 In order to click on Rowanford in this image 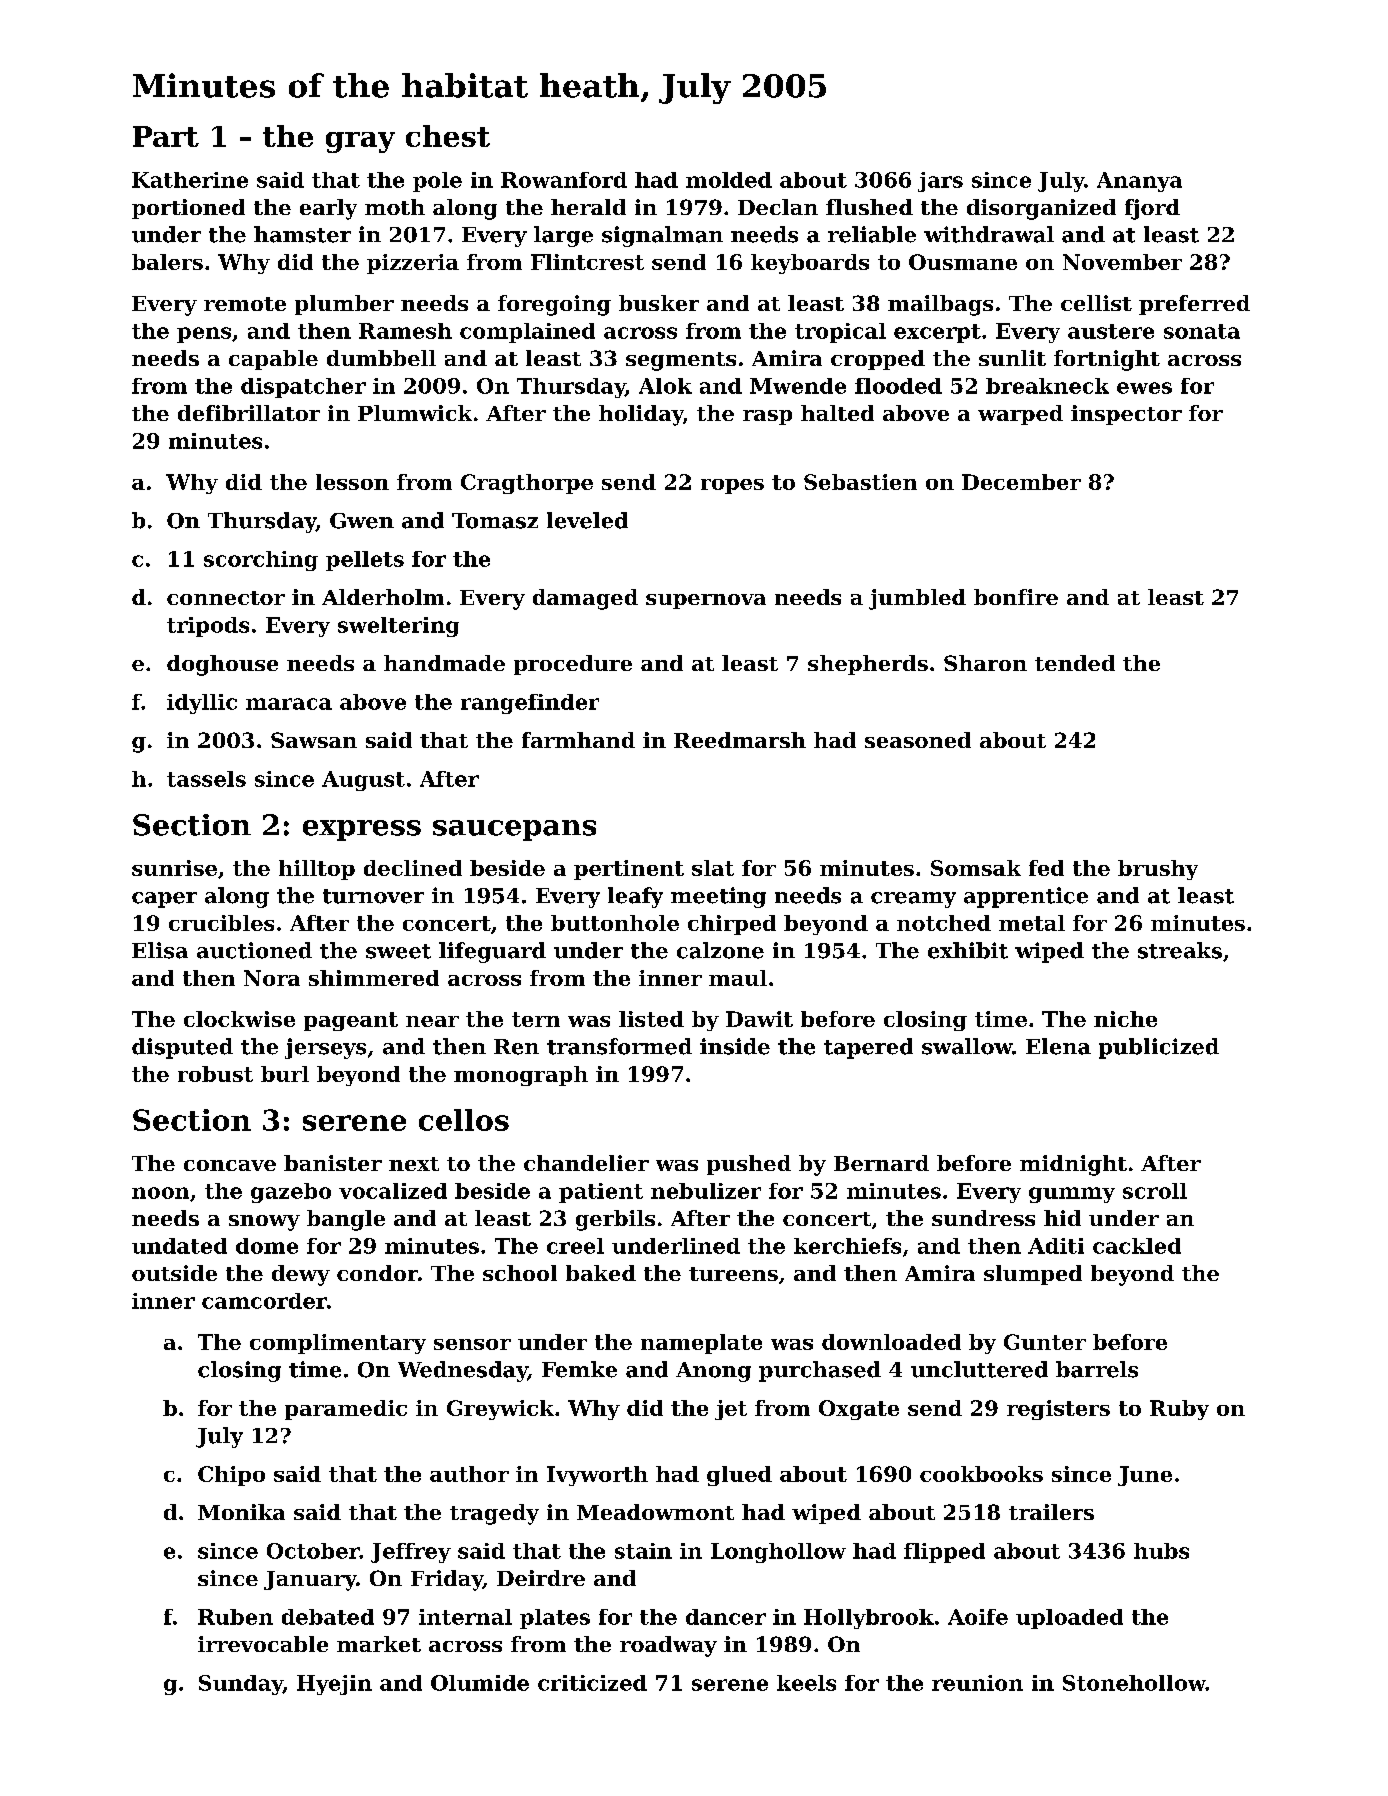, I will do `click(564, 180)`.
